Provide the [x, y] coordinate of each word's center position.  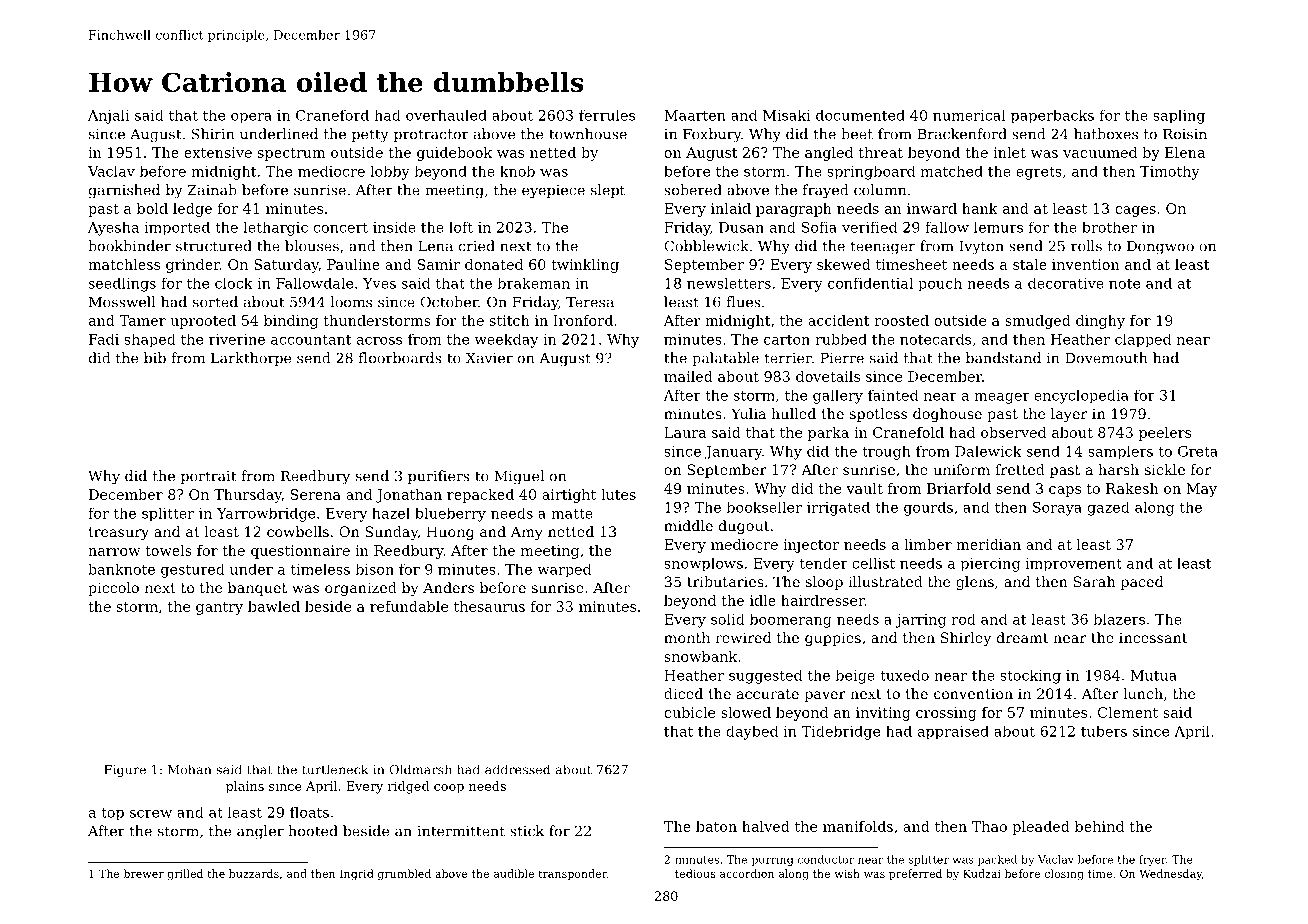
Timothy [1170, 172]
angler [260, 832]
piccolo [113, 589]
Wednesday [1171, 874]
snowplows [703, 564]
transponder [572, 874]
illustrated [885, 581]
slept [608, 191]
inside [394, 227]
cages [1135, 211]
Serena [316, 494]
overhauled [446, 115]
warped [564, 570]
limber [928, 544]
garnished [124, 191]
